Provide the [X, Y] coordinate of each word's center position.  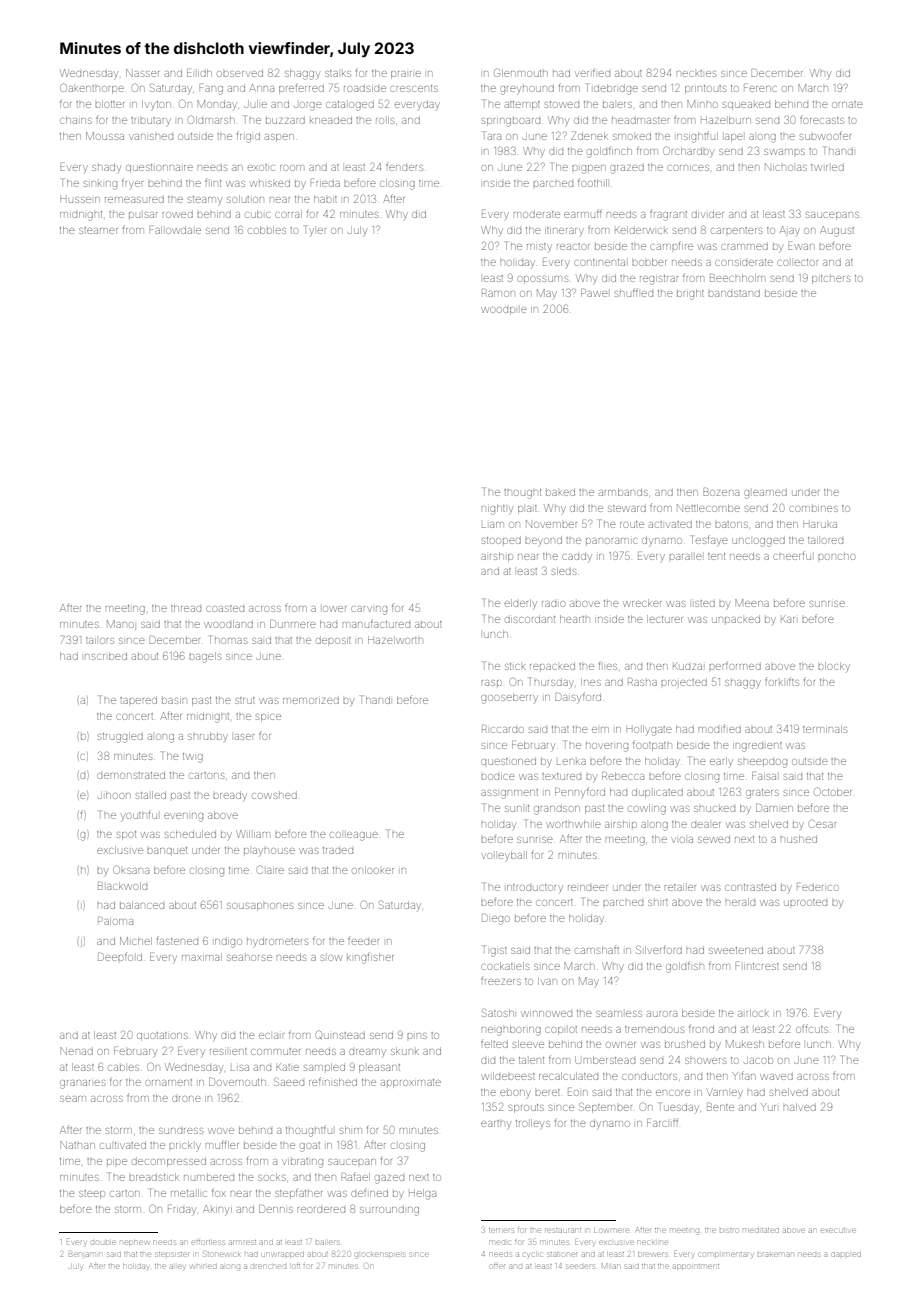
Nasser [142, 73]
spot [126, 835]
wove [221, 1131]
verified [593, 72]
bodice [498, 777]
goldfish [685, 967]
